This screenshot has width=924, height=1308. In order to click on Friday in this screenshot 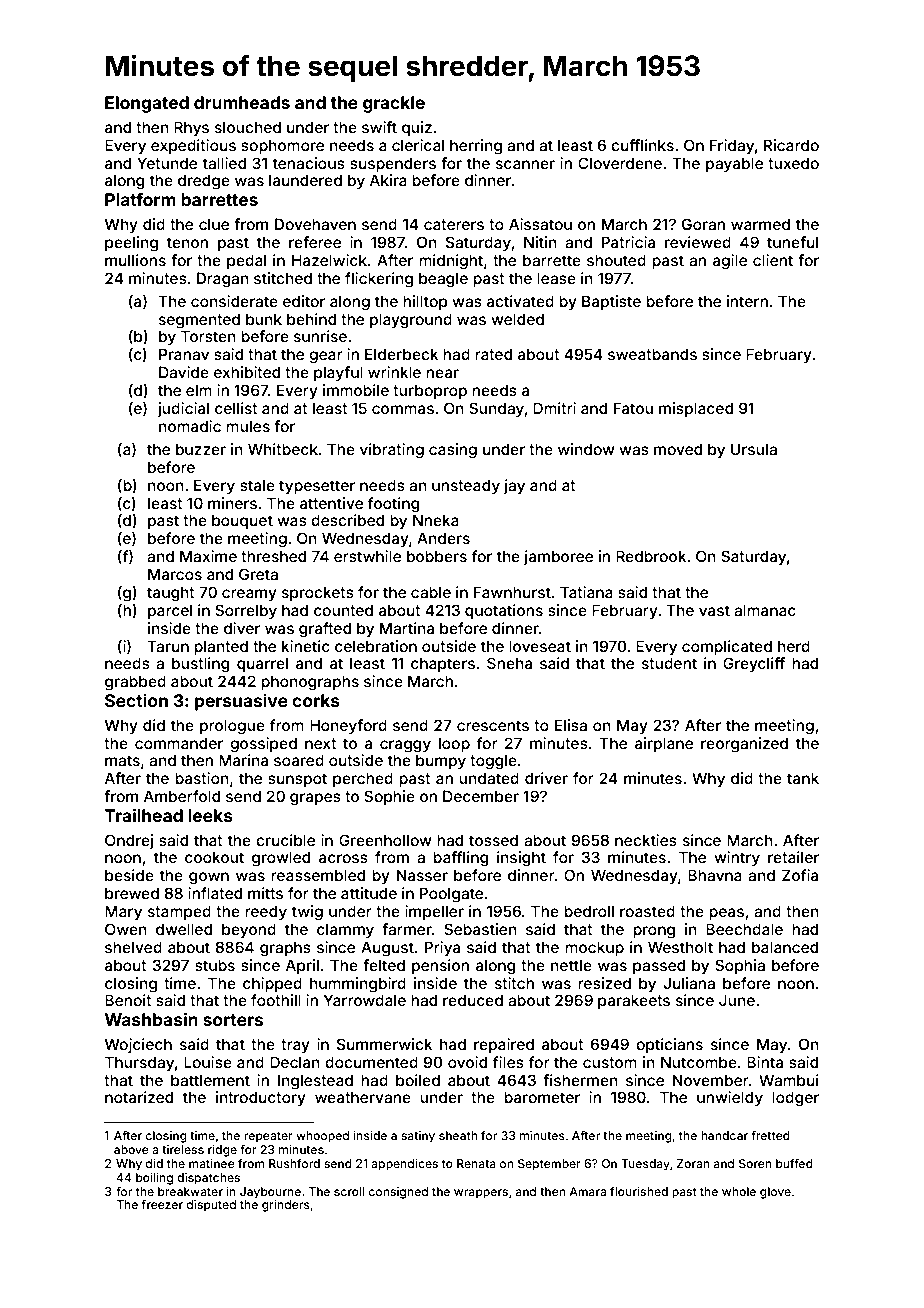, I will do `click(732, 146)`.
